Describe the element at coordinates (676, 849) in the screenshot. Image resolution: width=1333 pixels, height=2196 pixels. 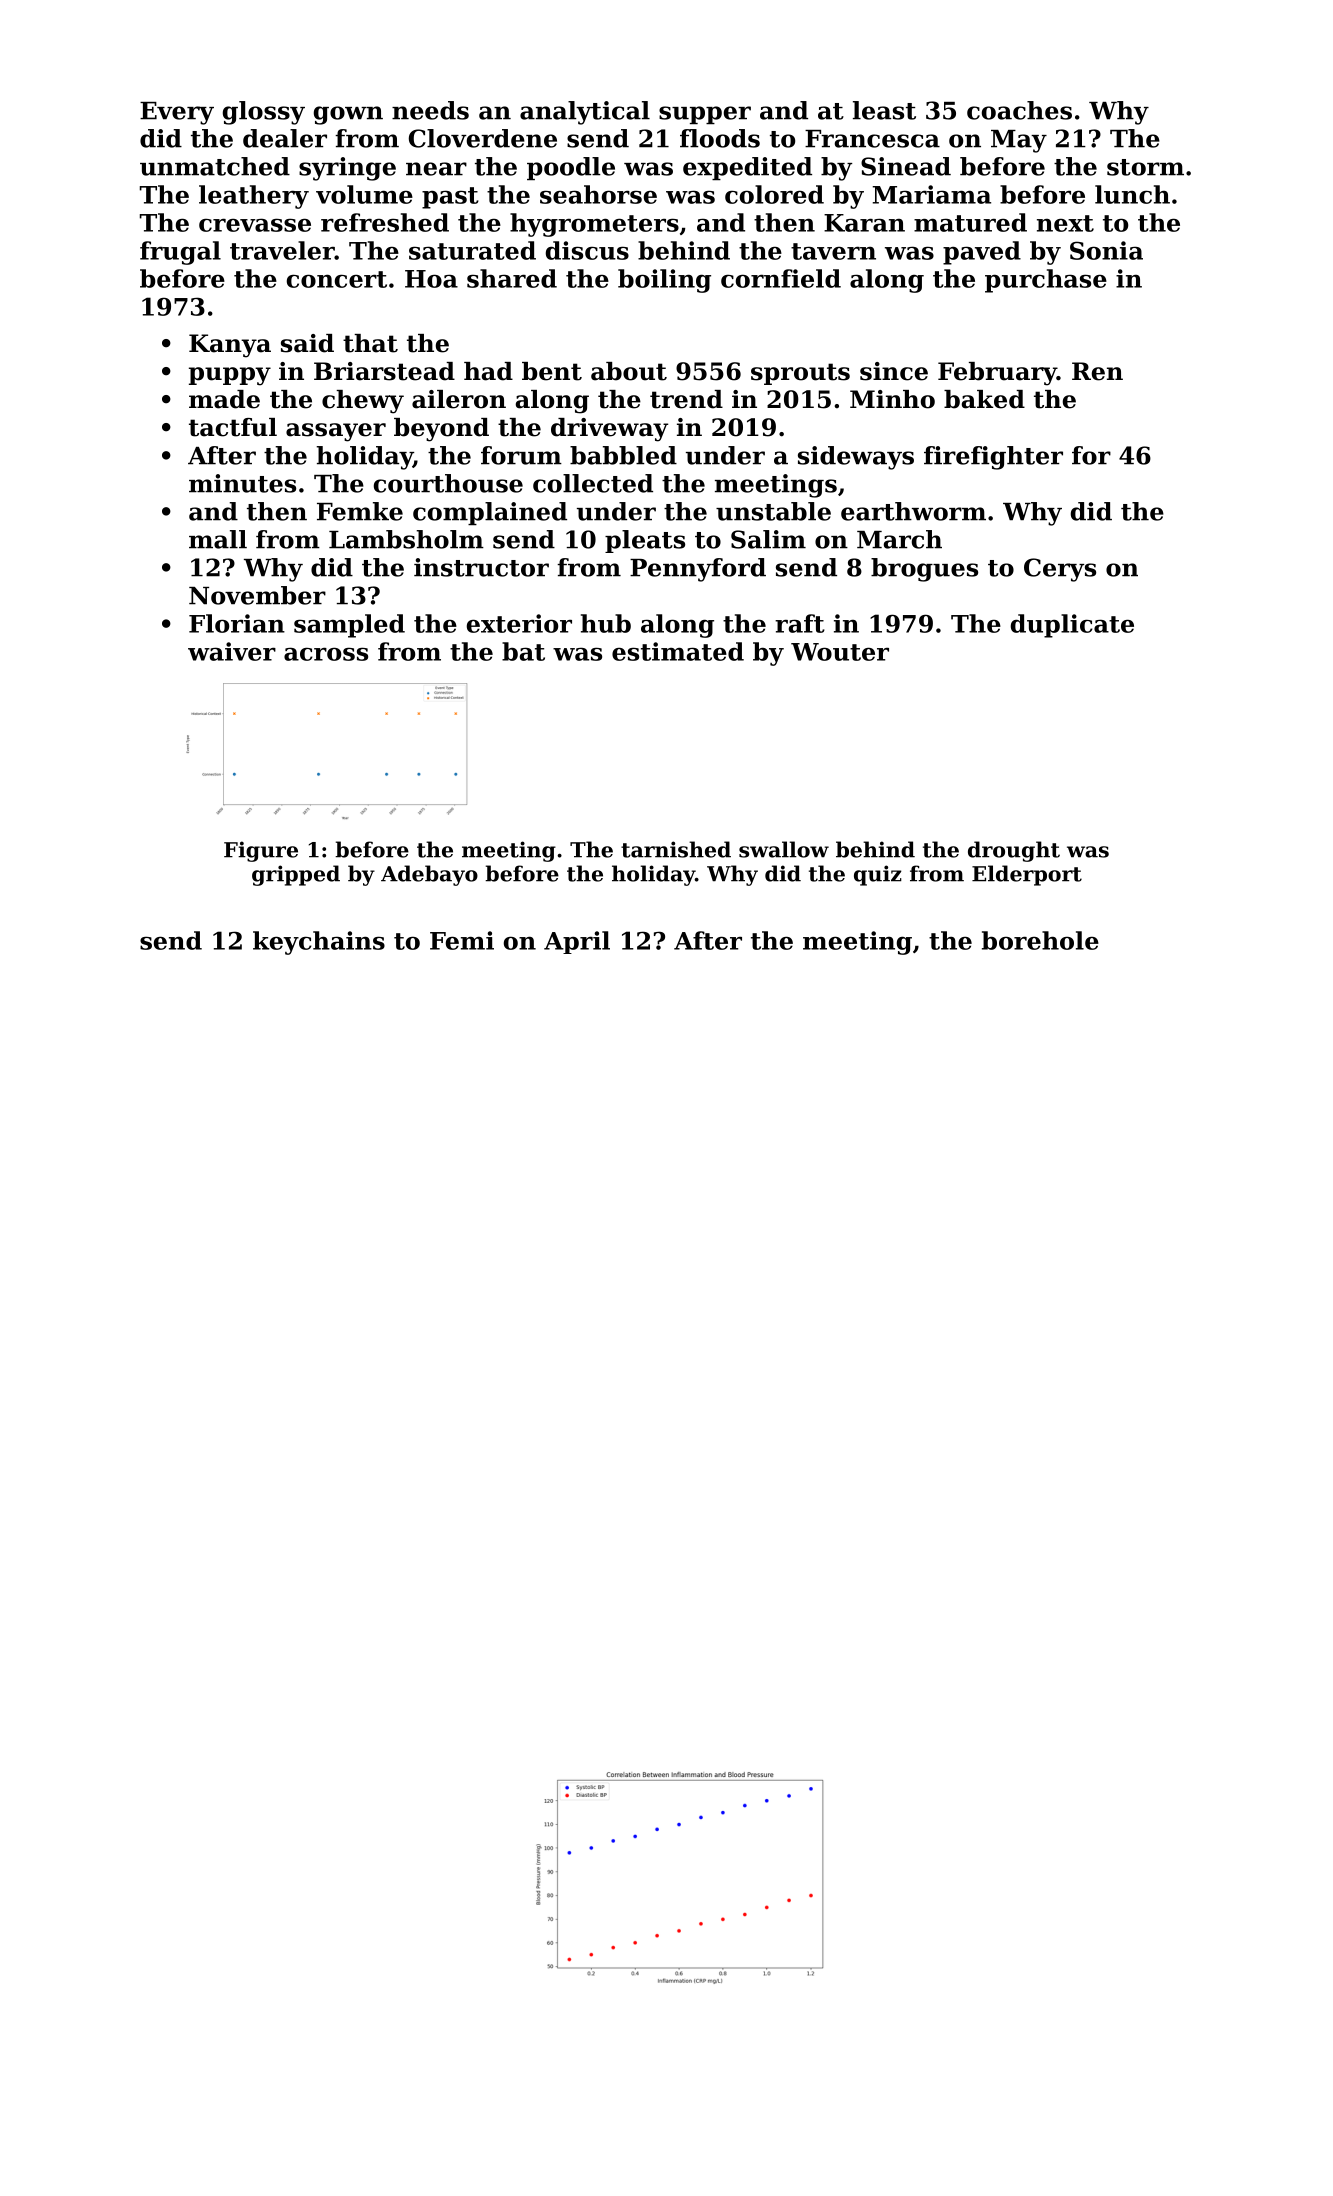
I see `tarnished` at that location.
